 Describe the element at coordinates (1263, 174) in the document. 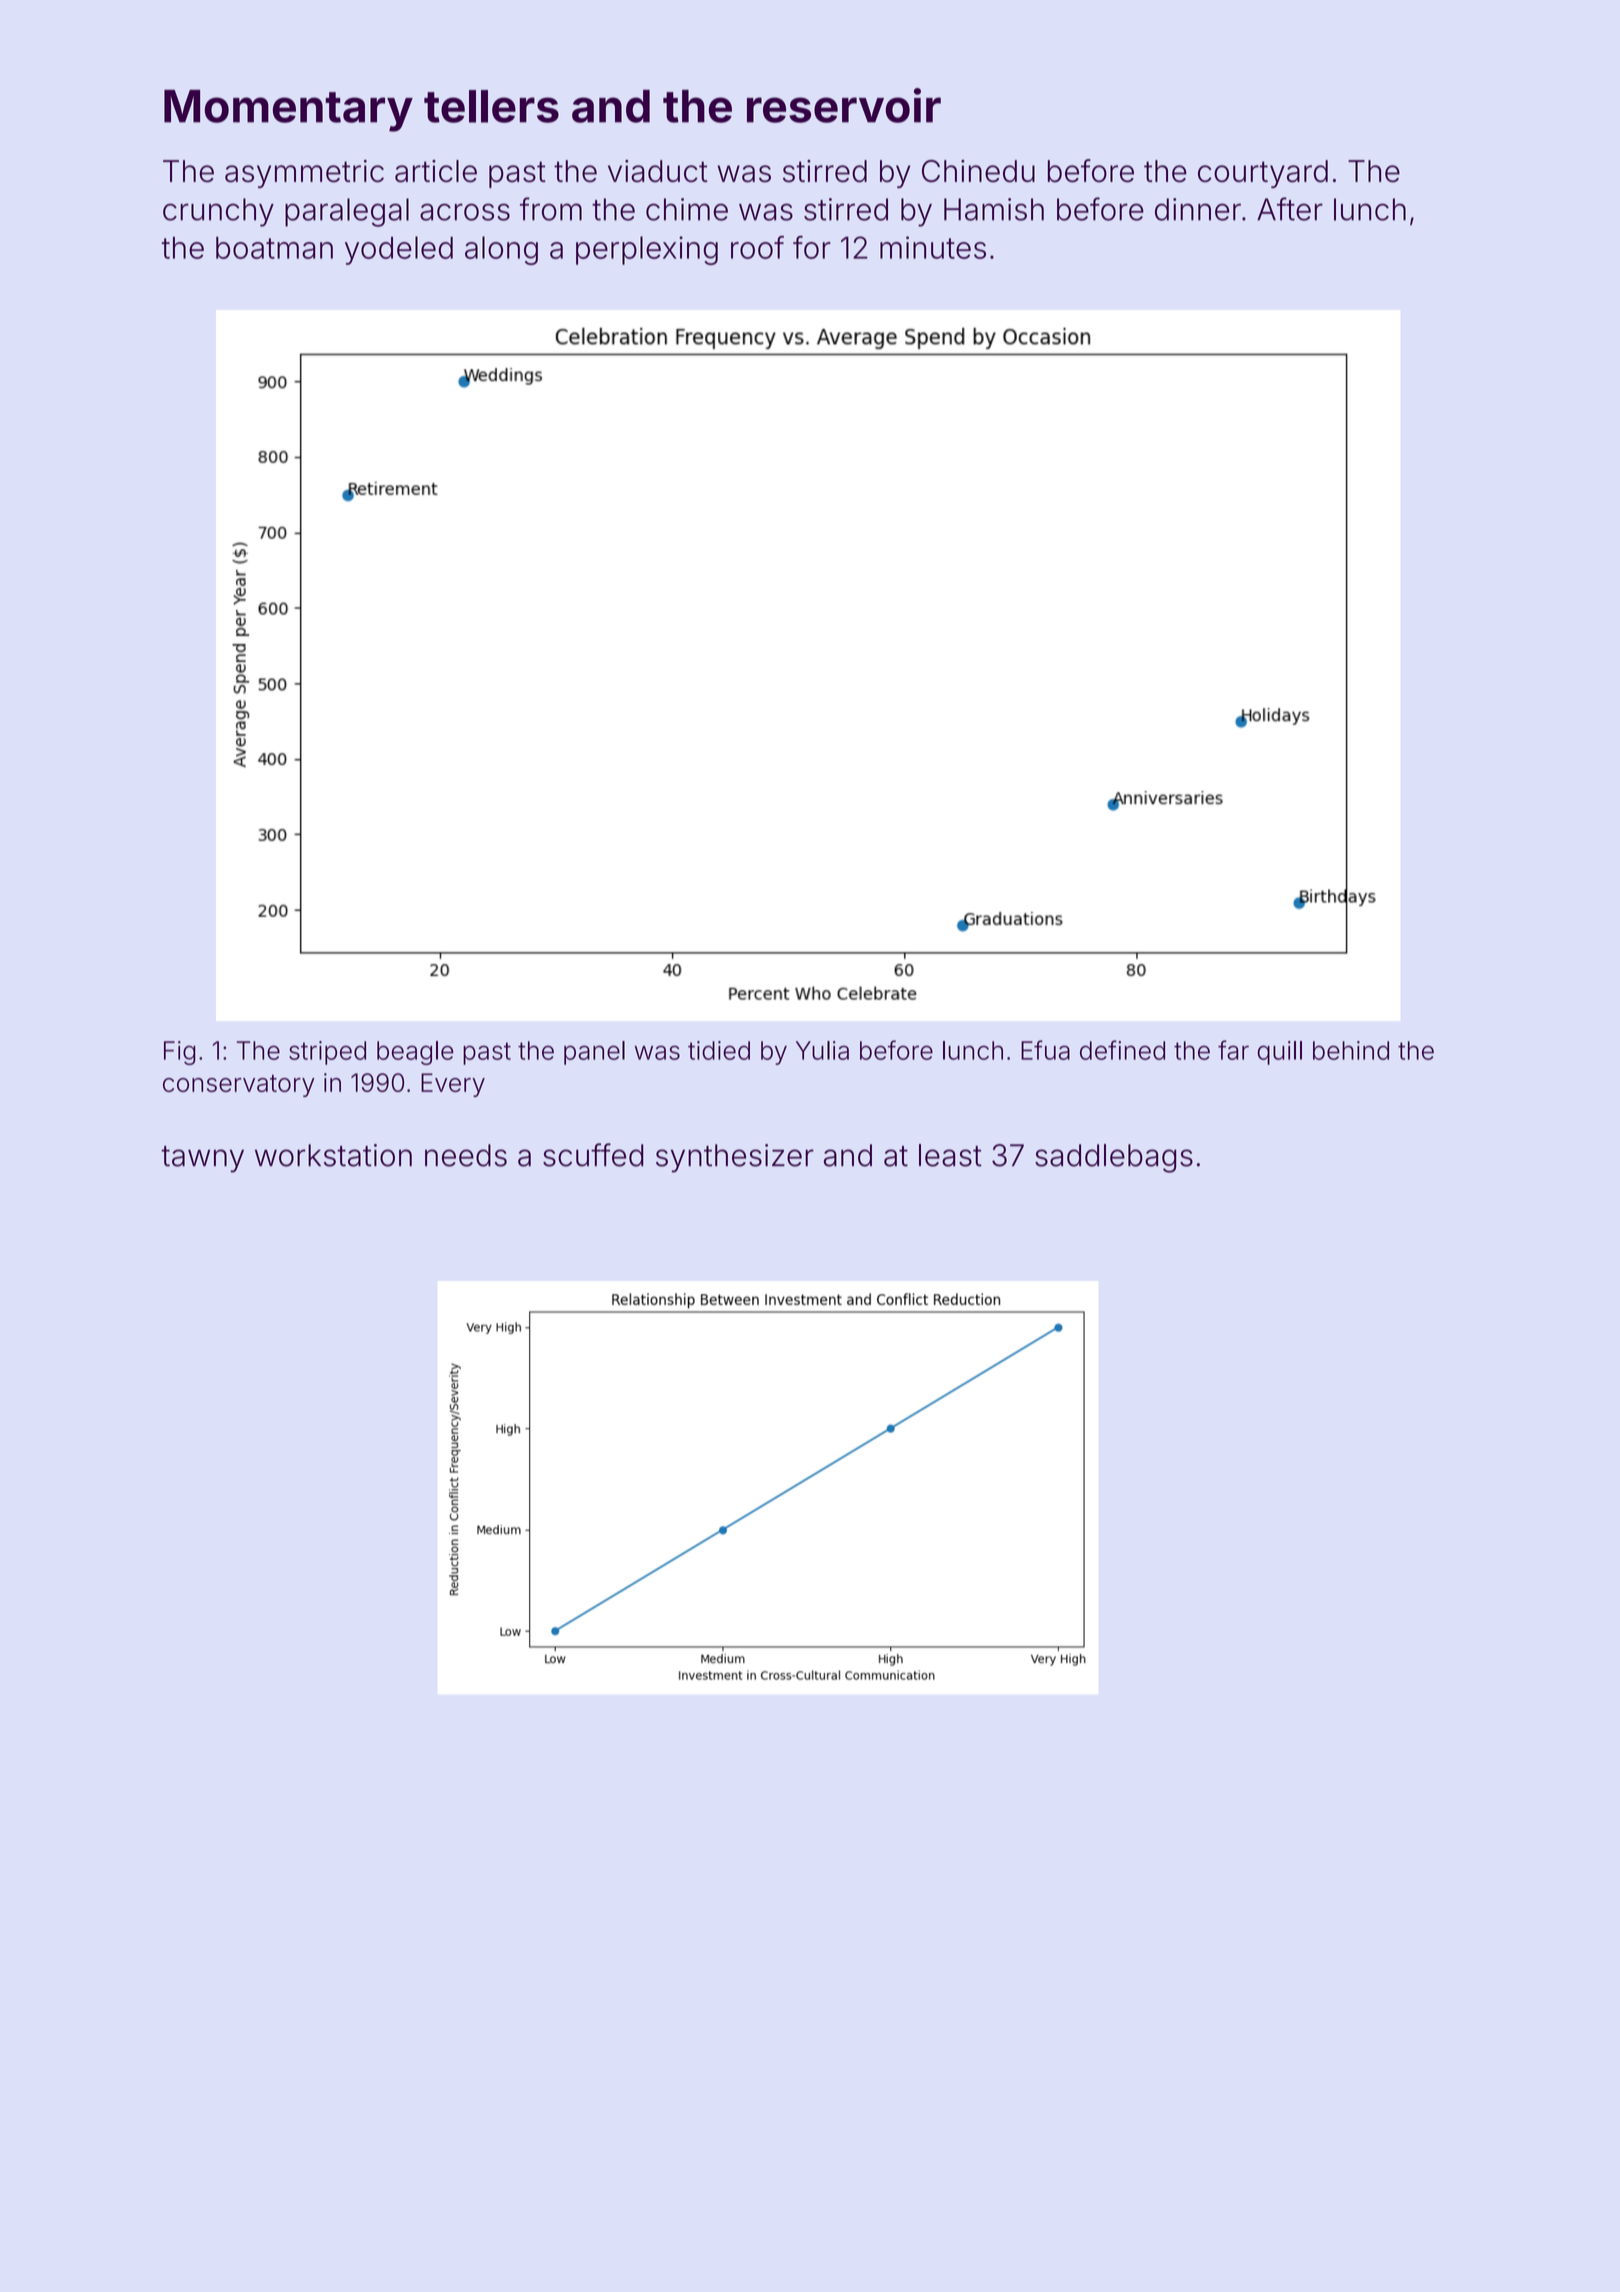

I see `courtyard` at that location.
